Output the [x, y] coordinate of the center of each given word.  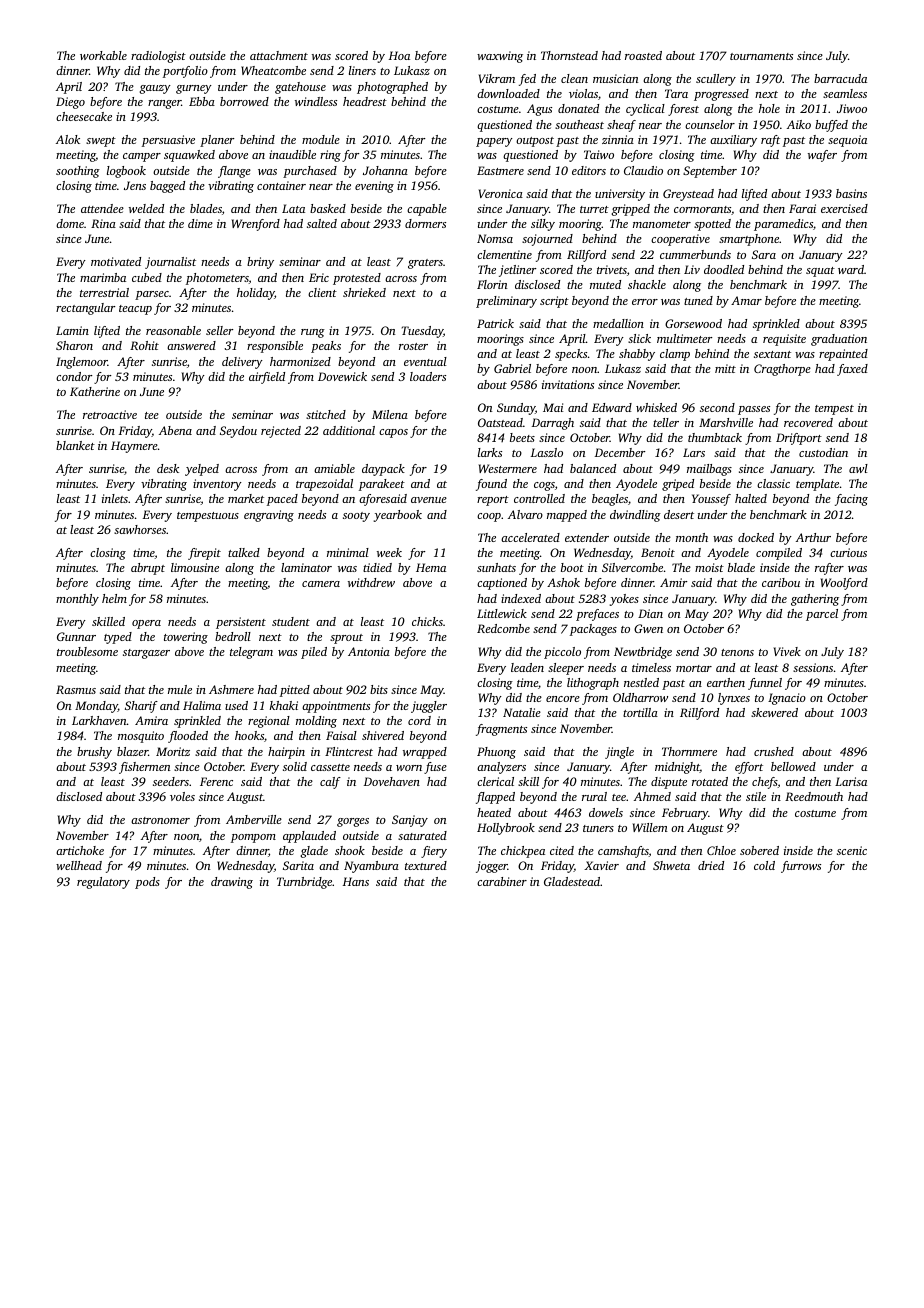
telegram [251, 653]
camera [321, 584]
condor [74, 376]
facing [851, 500]
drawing [232, 883]
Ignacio [787, 699]
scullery [716, 80]
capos [393, 433]
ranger [164, 104]
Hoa [399, 55]
